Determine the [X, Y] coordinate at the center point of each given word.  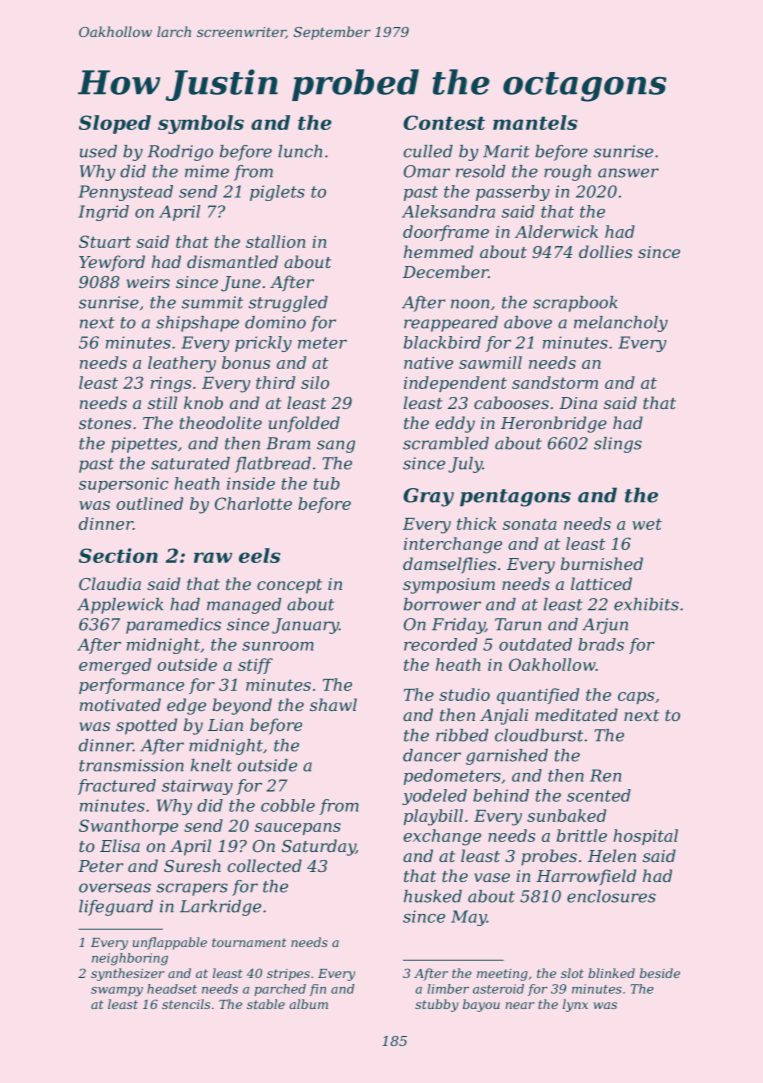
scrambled [446, 443]
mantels [535, 122]
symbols [201, 124]
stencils [186, 1004]
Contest [444, 122]
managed [244, 606]
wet [647, 524]
